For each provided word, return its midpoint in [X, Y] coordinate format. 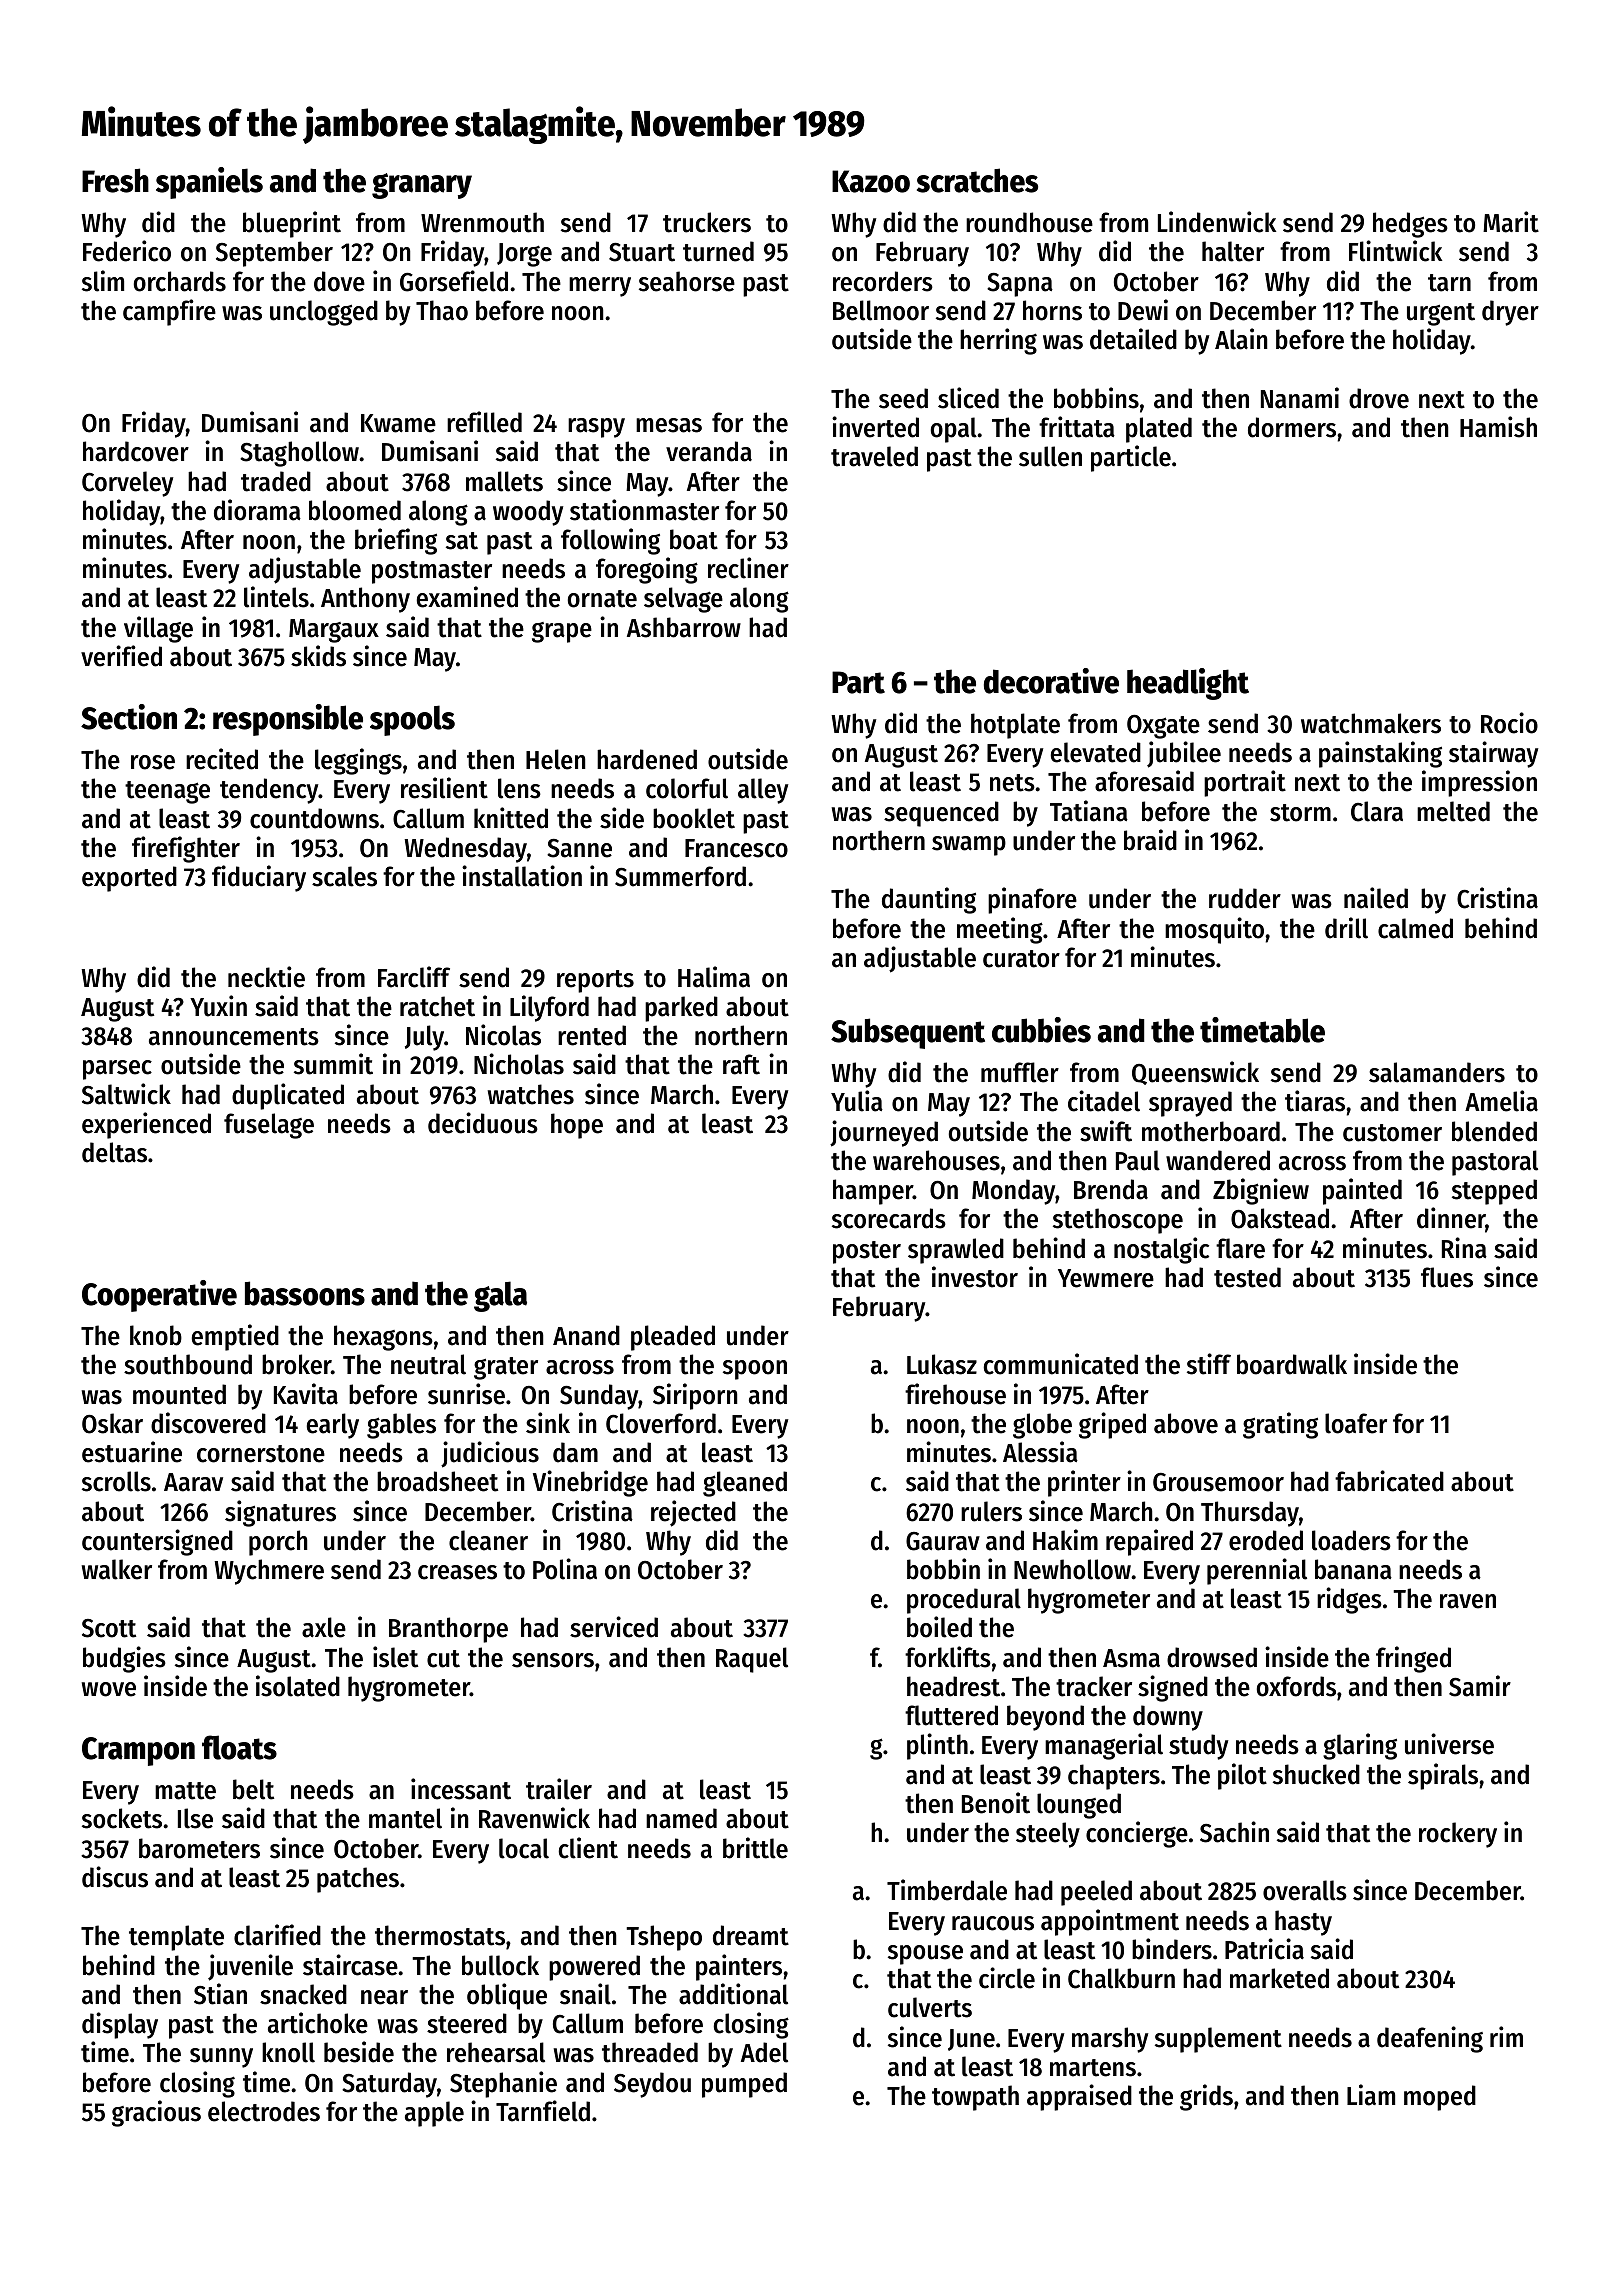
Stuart [642, 252]
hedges [1410, 225]
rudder [1245, 898]
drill [1346, 928]
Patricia [1264, 1949]
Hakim [1065, 1540]
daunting [929, 900]
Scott [109, 1628]
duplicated [288, 1096]
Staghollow [299, 454]
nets [1012, 783]
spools [412, 720]
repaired [1149, 1542]
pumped [744, 2085]
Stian [220, 1994]
